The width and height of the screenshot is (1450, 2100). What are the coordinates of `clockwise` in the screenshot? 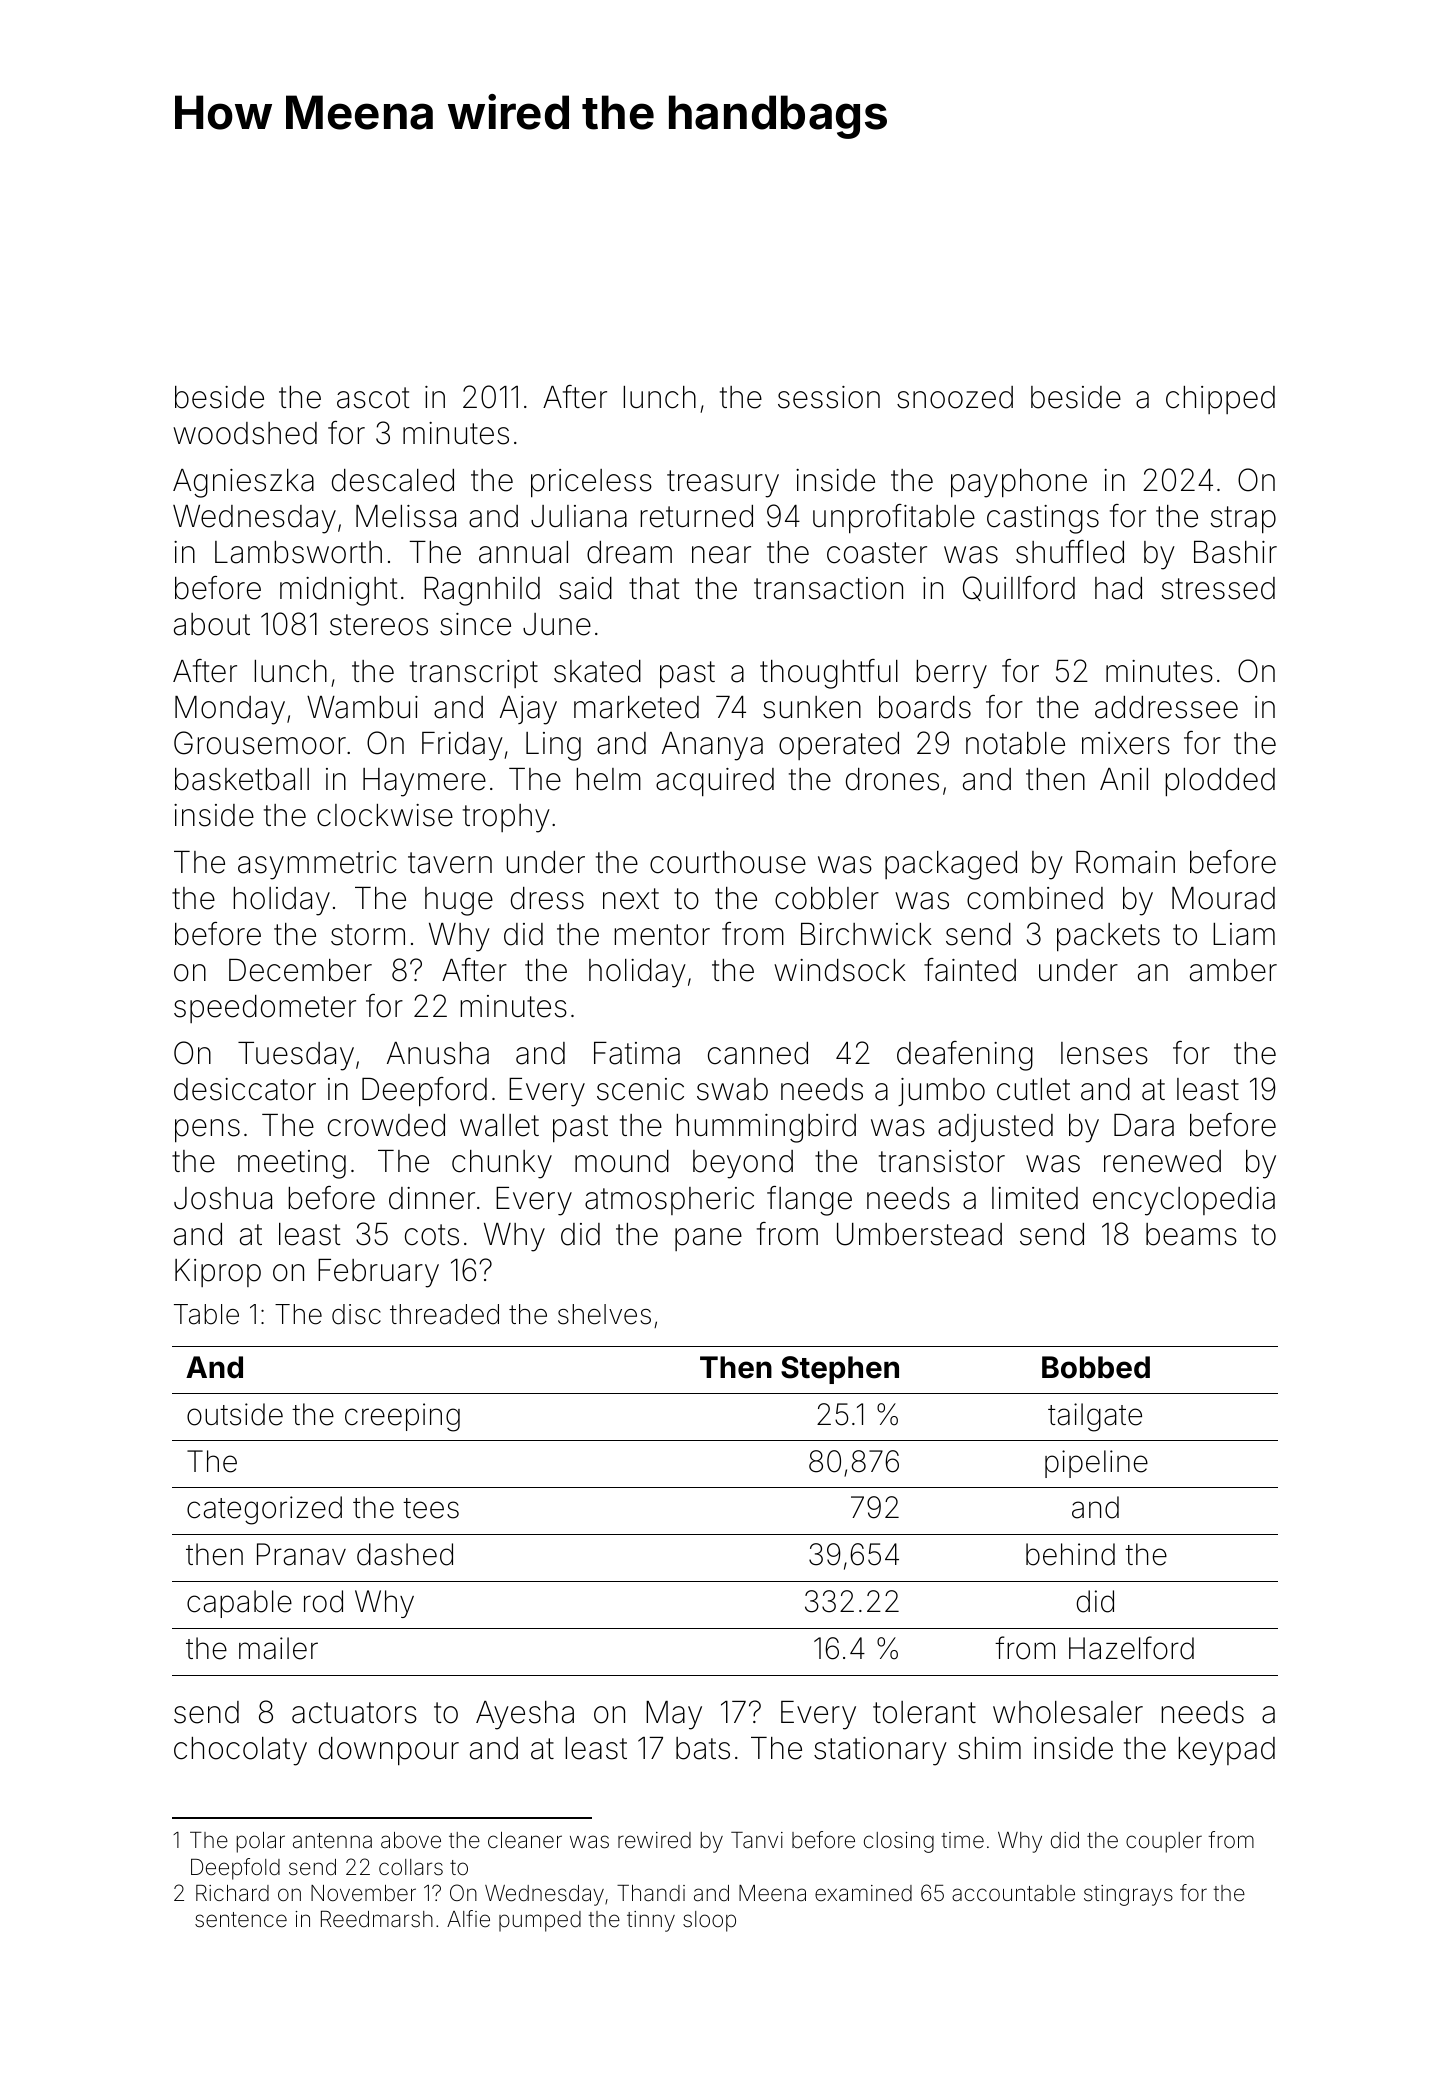 It's located at (385, 815).
